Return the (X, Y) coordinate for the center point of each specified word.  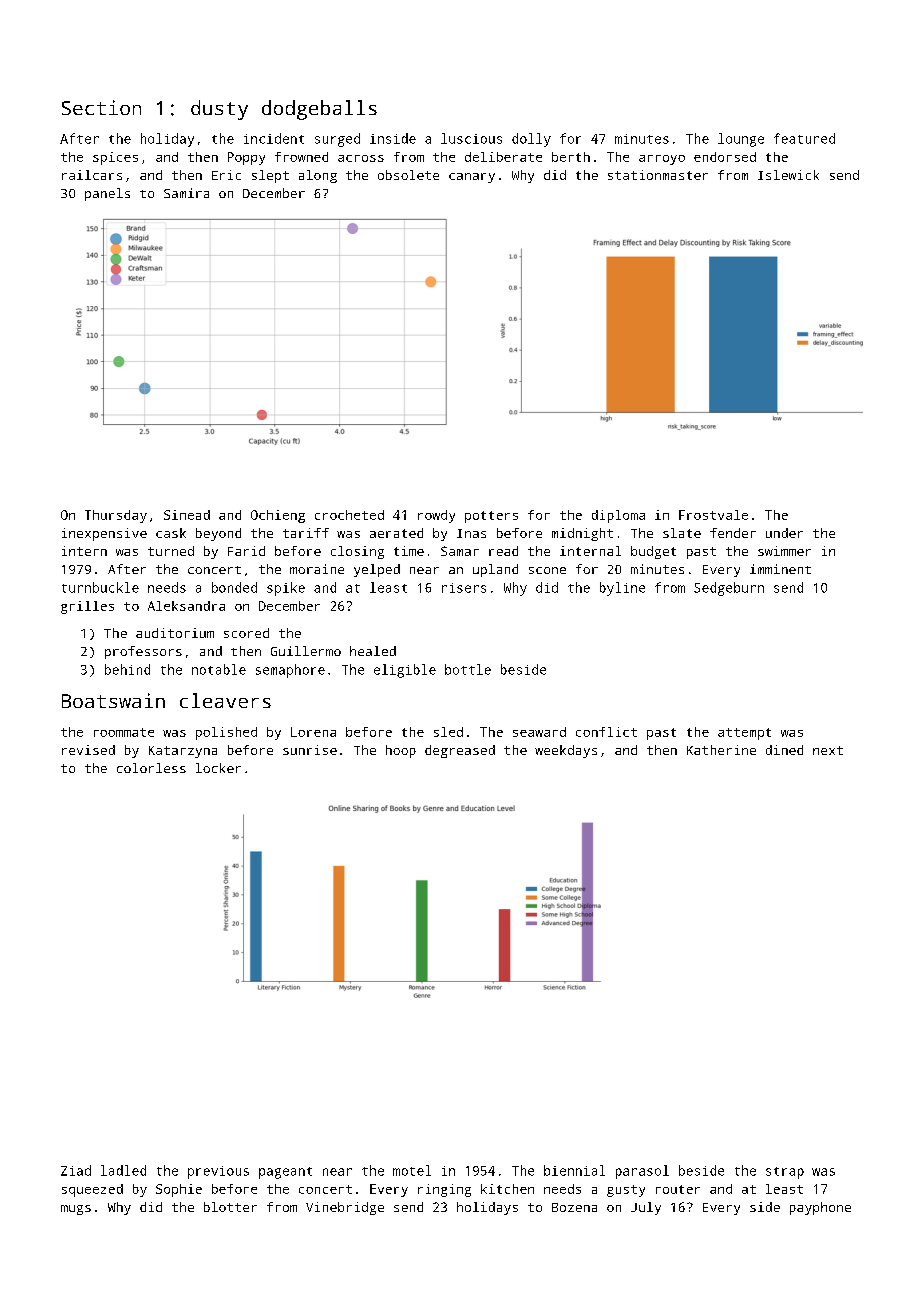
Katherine (721, 750)
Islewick (788, 175)
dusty (219, 110)
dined (784, 750)
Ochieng (278, 516)
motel (412, 1170)
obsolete (408, 175)
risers (464, 588)
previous (218, 1172)
